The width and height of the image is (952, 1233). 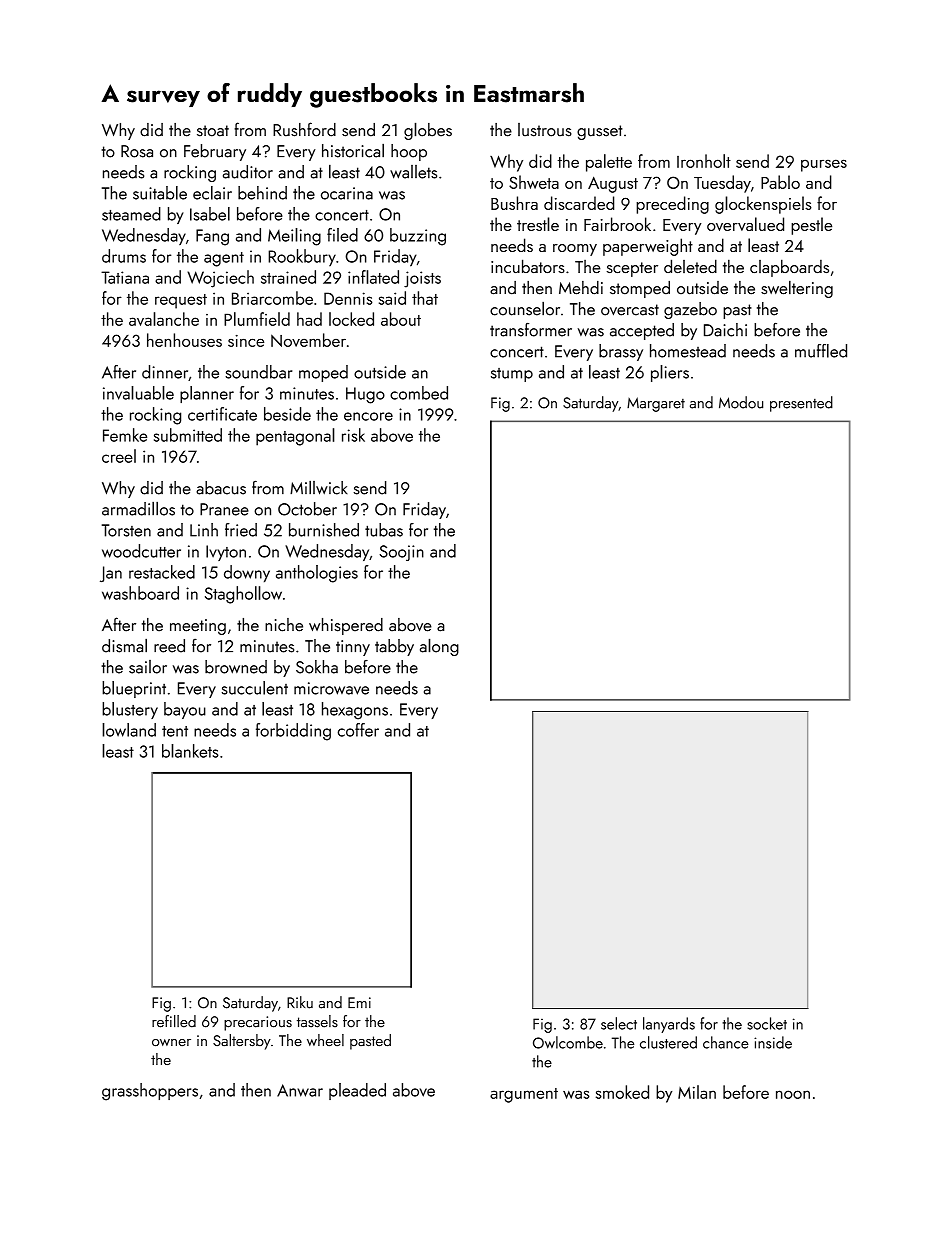 I want to click on tubas, so click(x=384, y=530).
